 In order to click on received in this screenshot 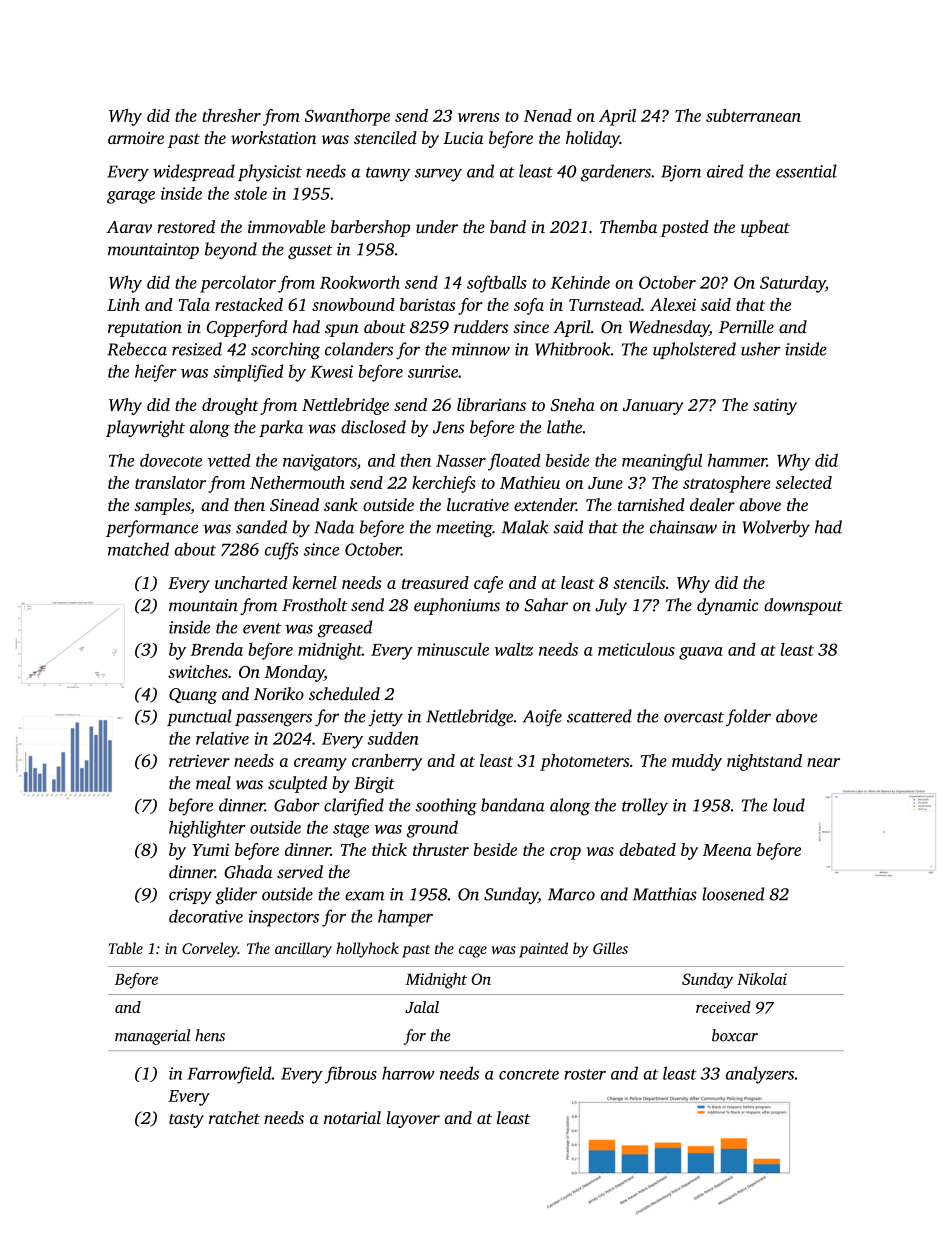, I will do `click(723, 1007)`.
